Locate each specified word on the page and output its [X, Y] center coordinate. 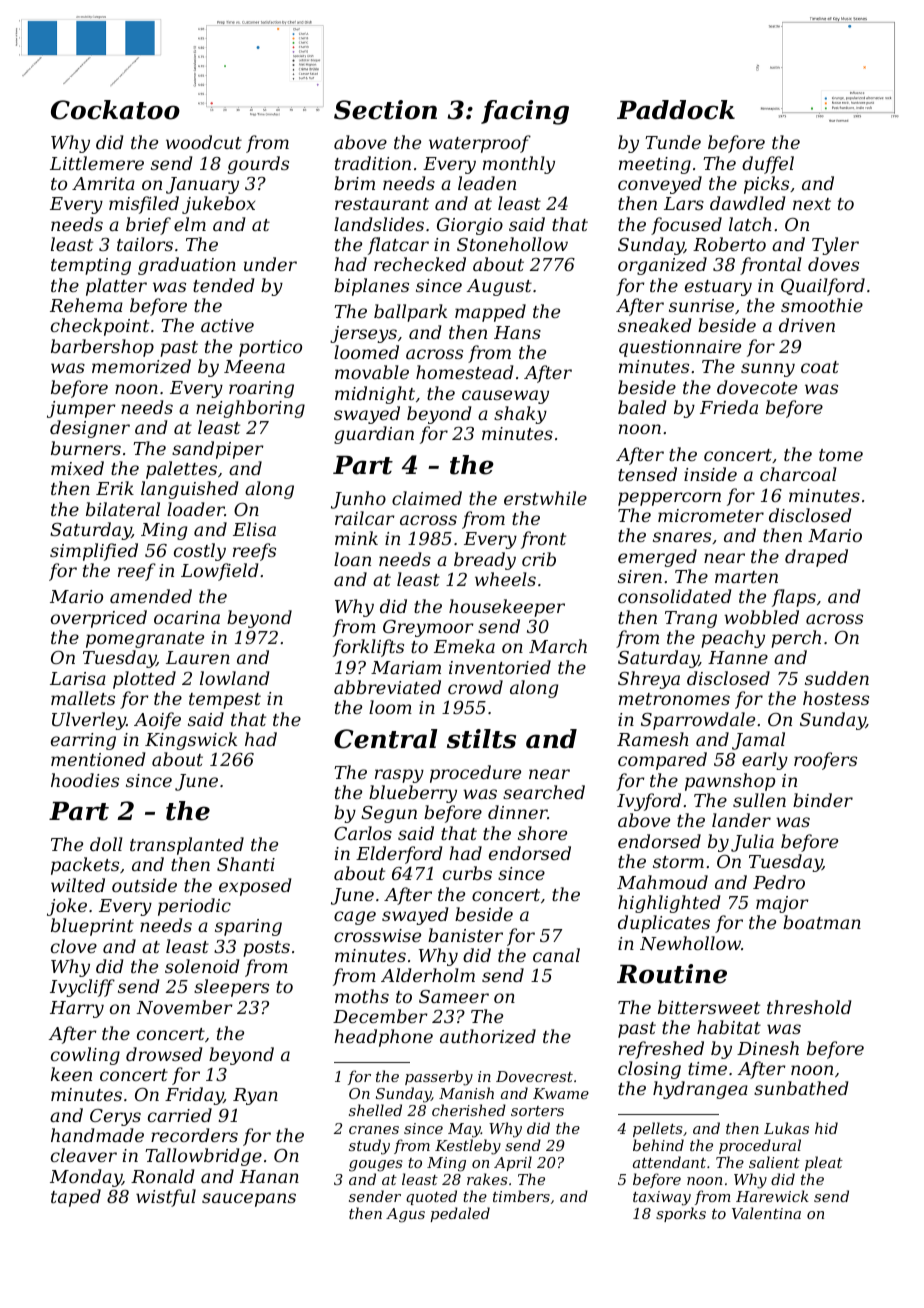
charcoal [798, 474]
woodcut [204, 142]
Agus [405, 1215]
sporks [681, 1214]
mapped [490, 313]
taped [76, 1198]
